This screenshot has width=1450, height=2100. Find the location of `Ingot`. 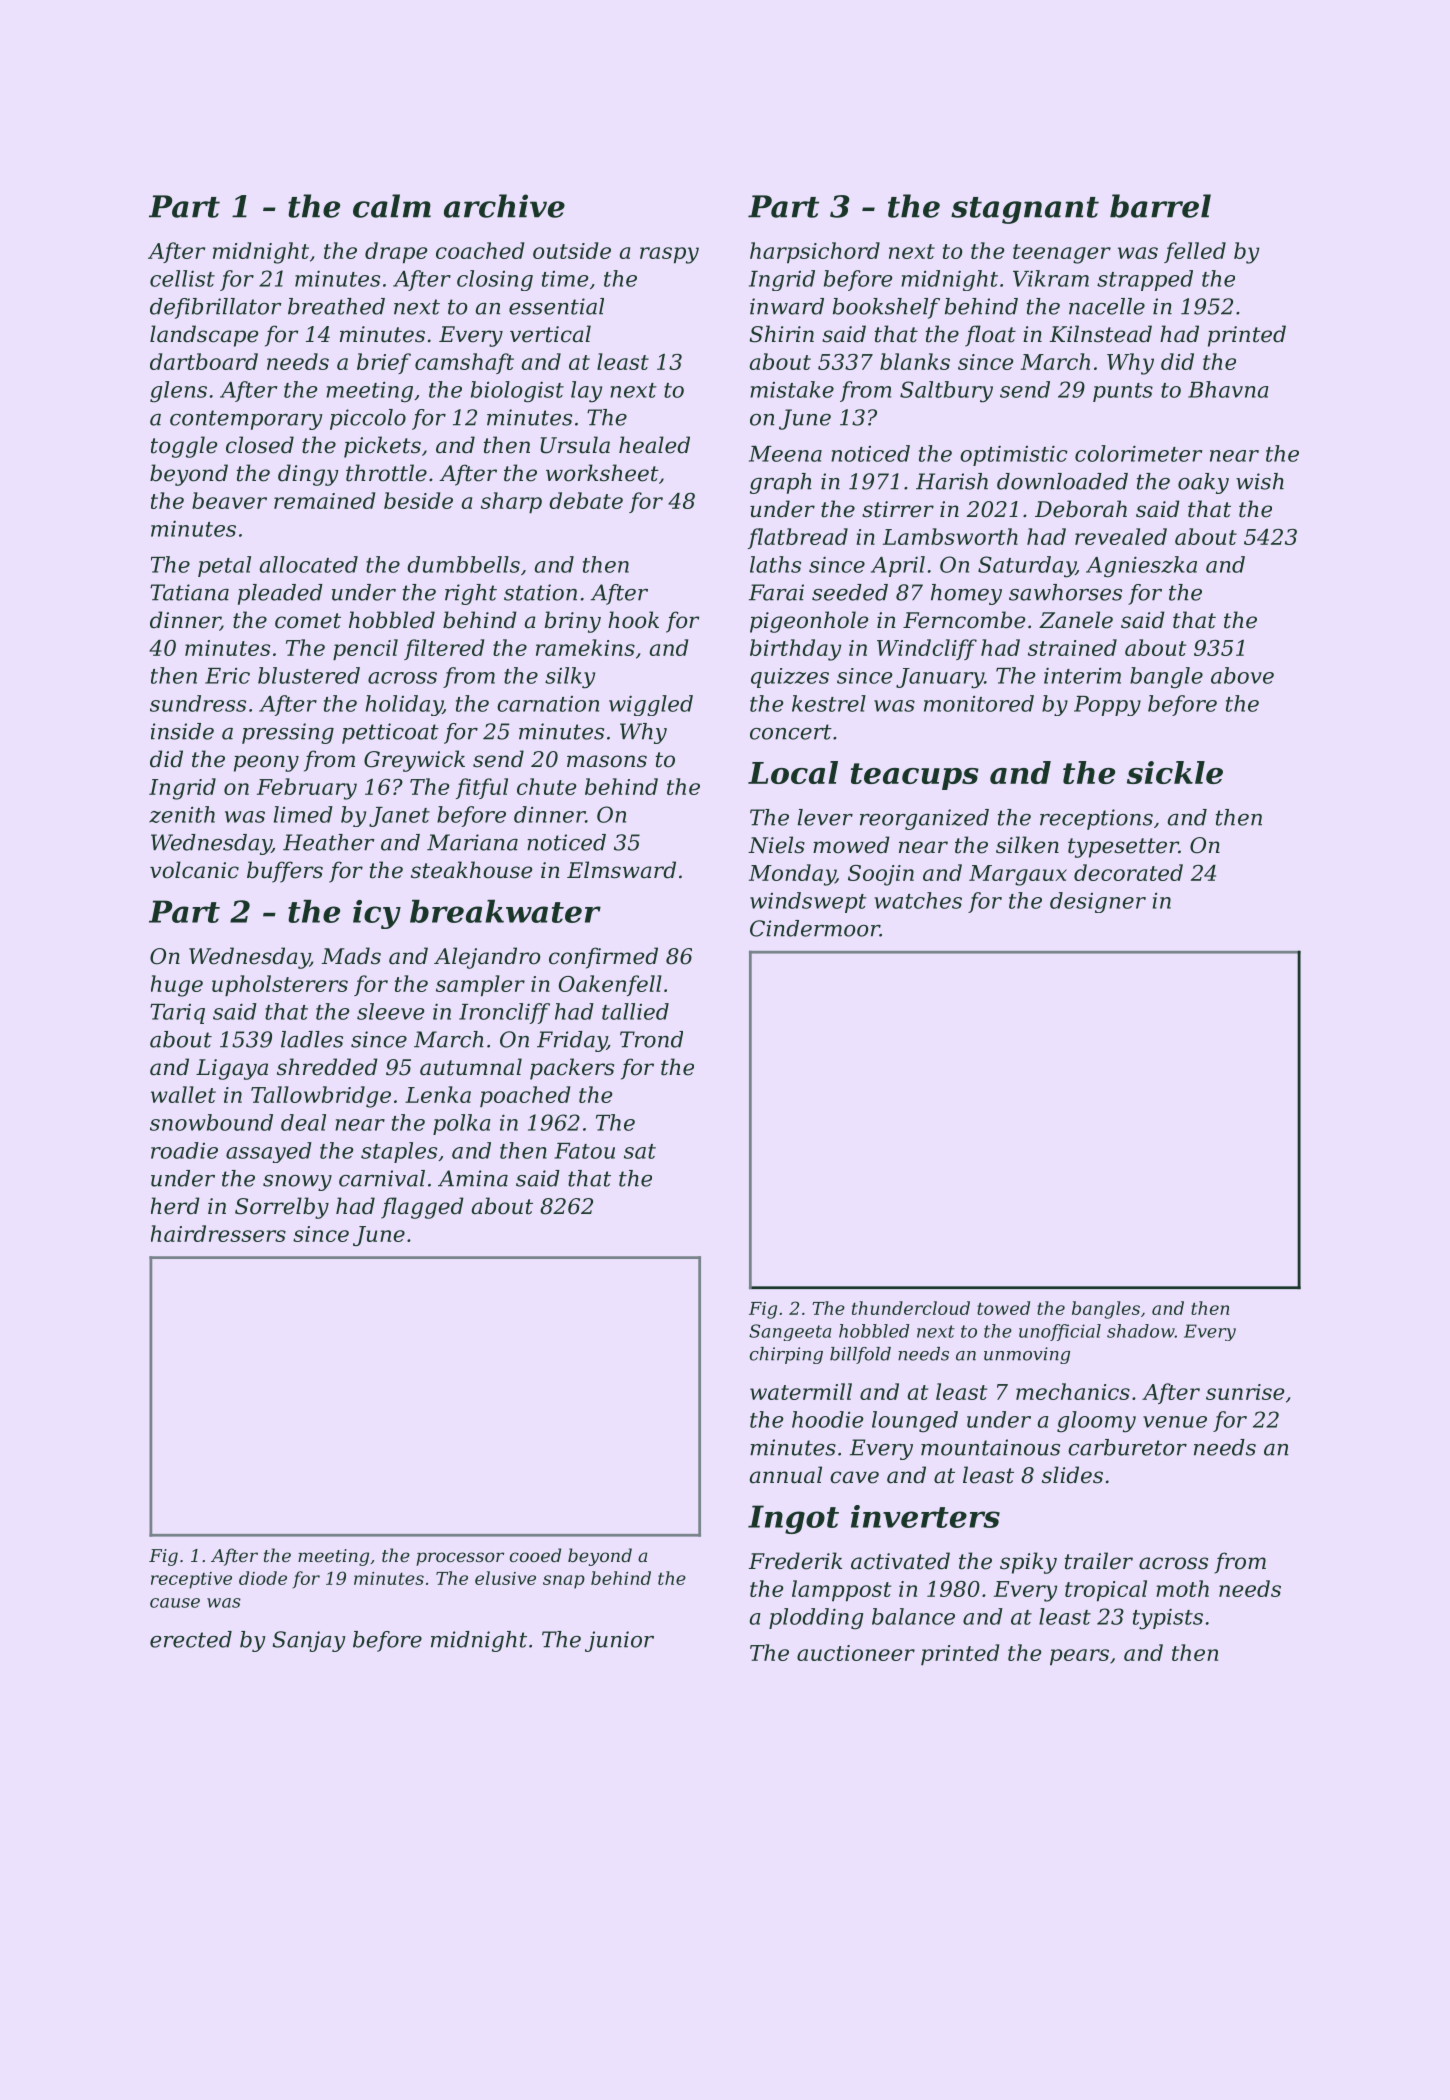

Ingot is located at coordinates (793, 1519).
